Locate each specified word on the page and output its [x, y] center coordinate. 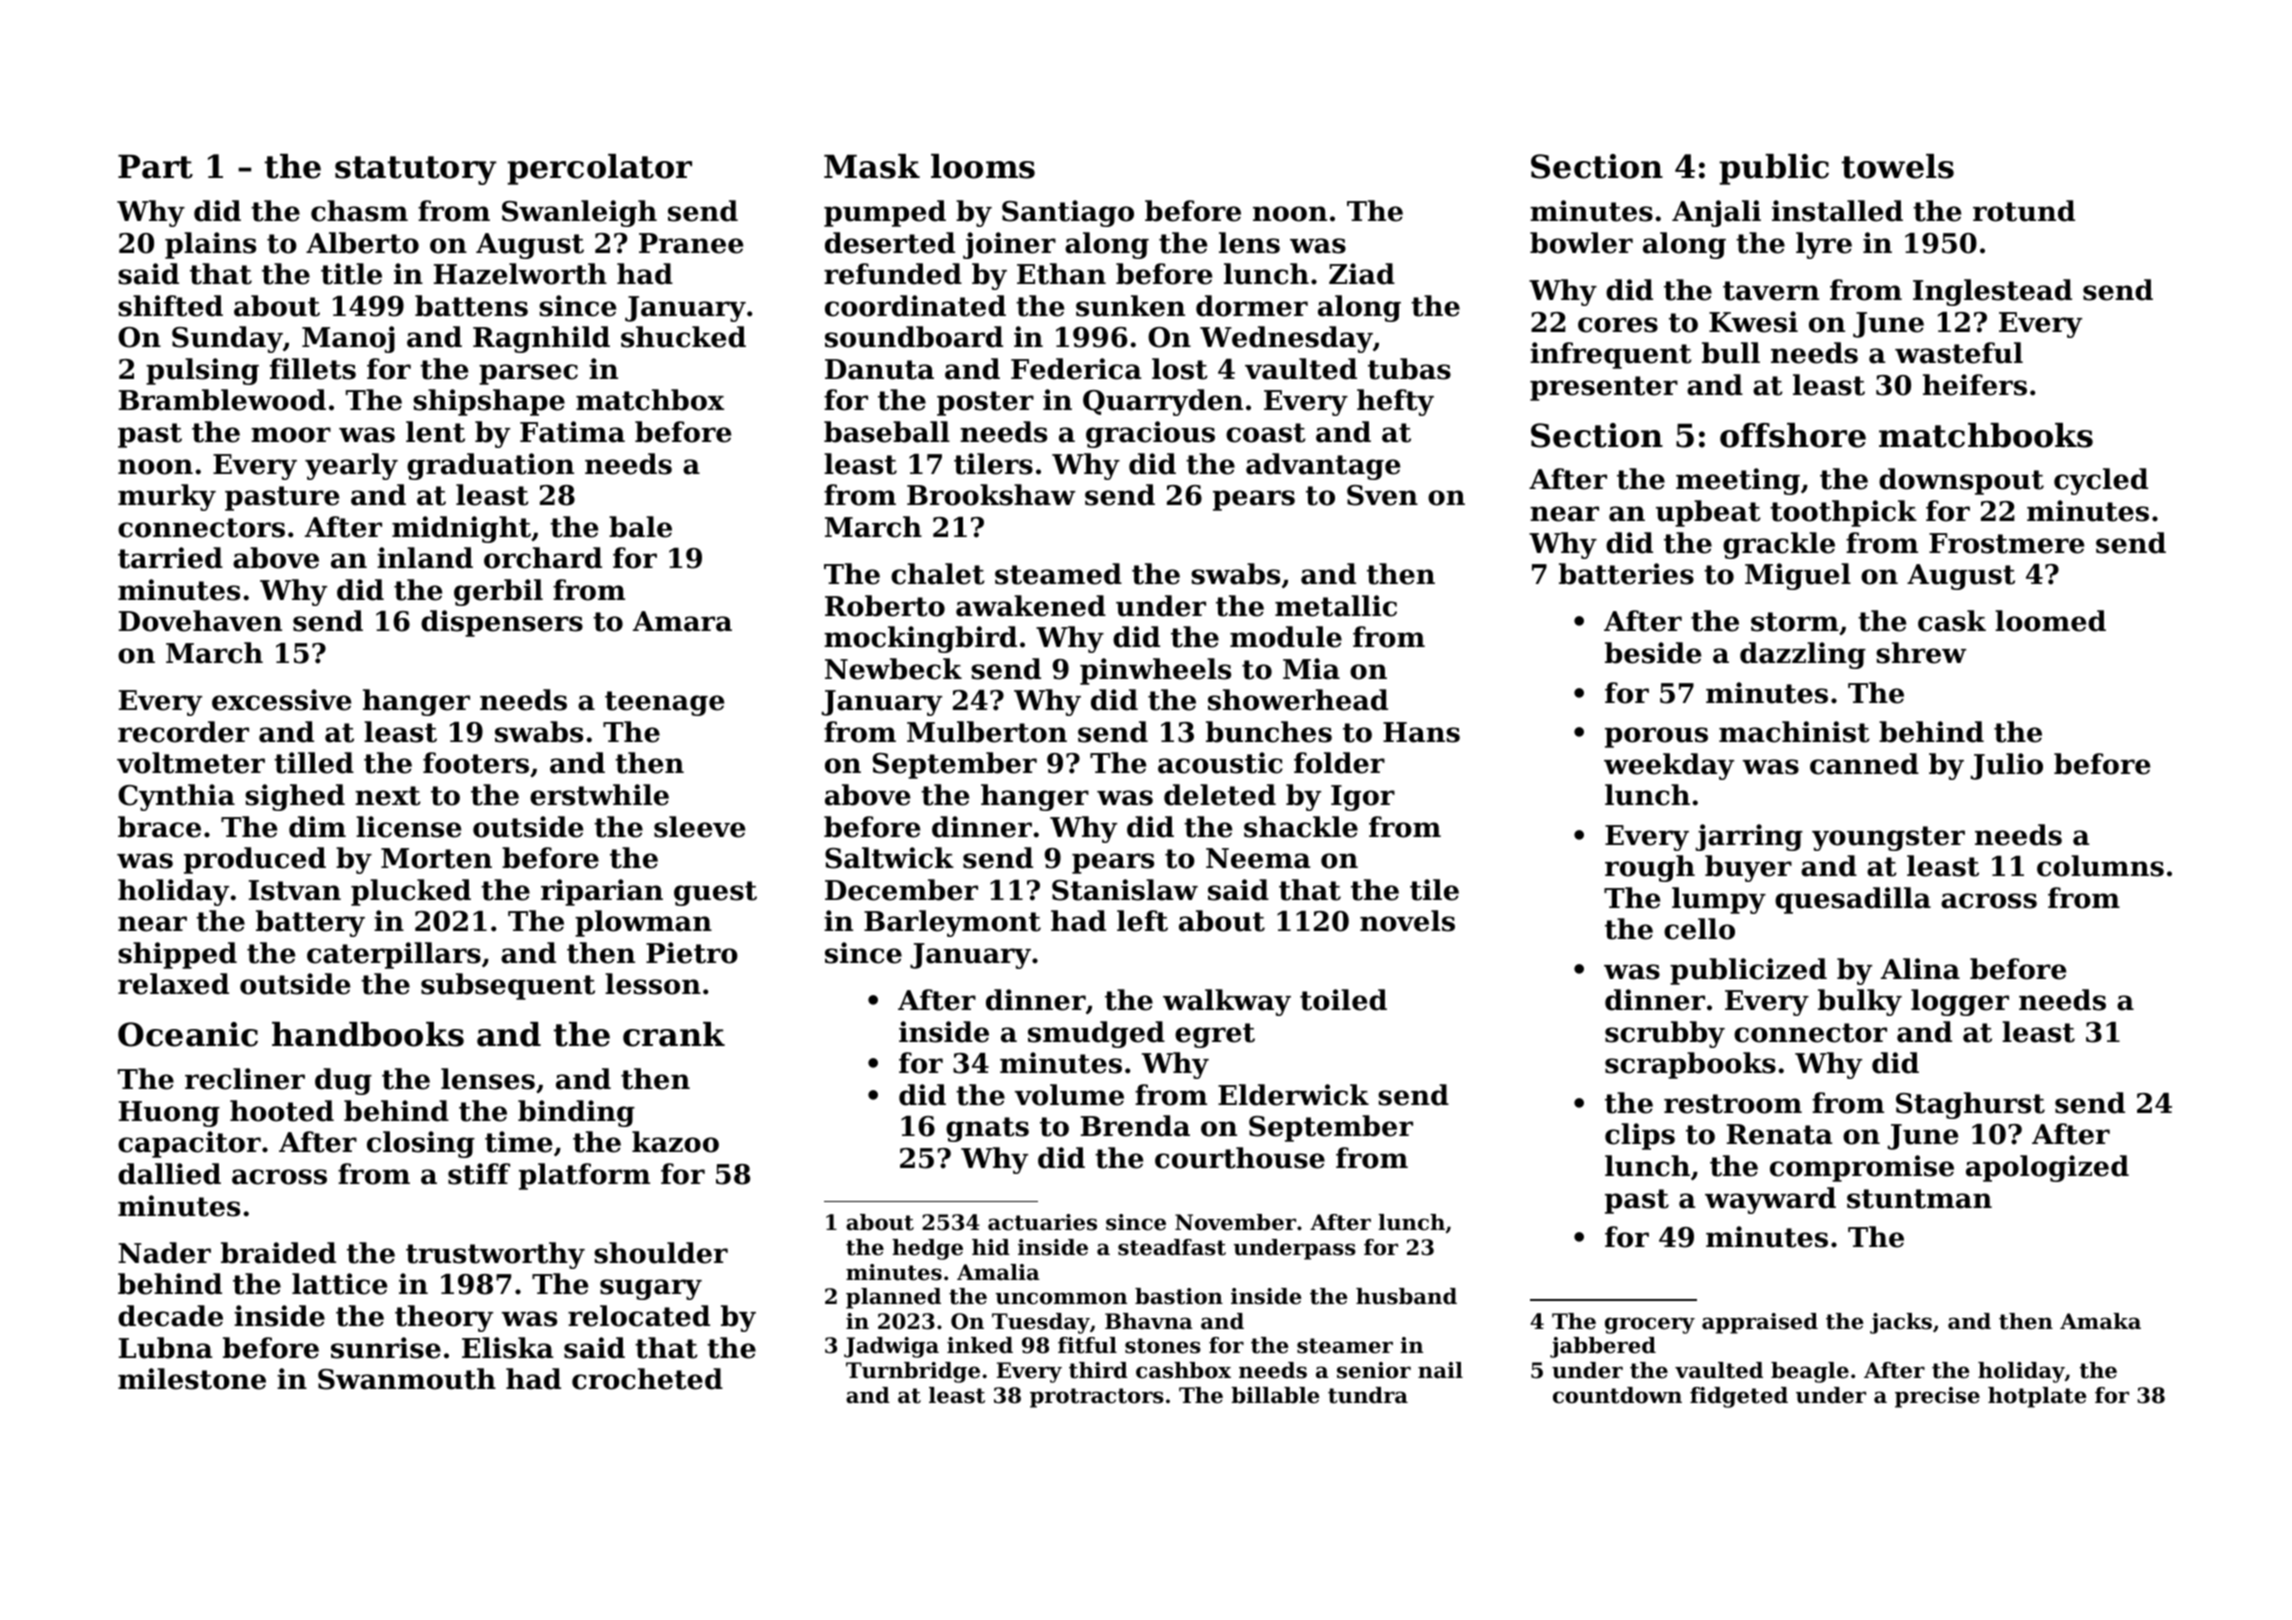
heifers [1975, 385]
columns [2100, 866]
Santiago [1068, 213]
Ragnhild [541, 339]
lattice [339, 1284]
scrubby [1665, 1034]
